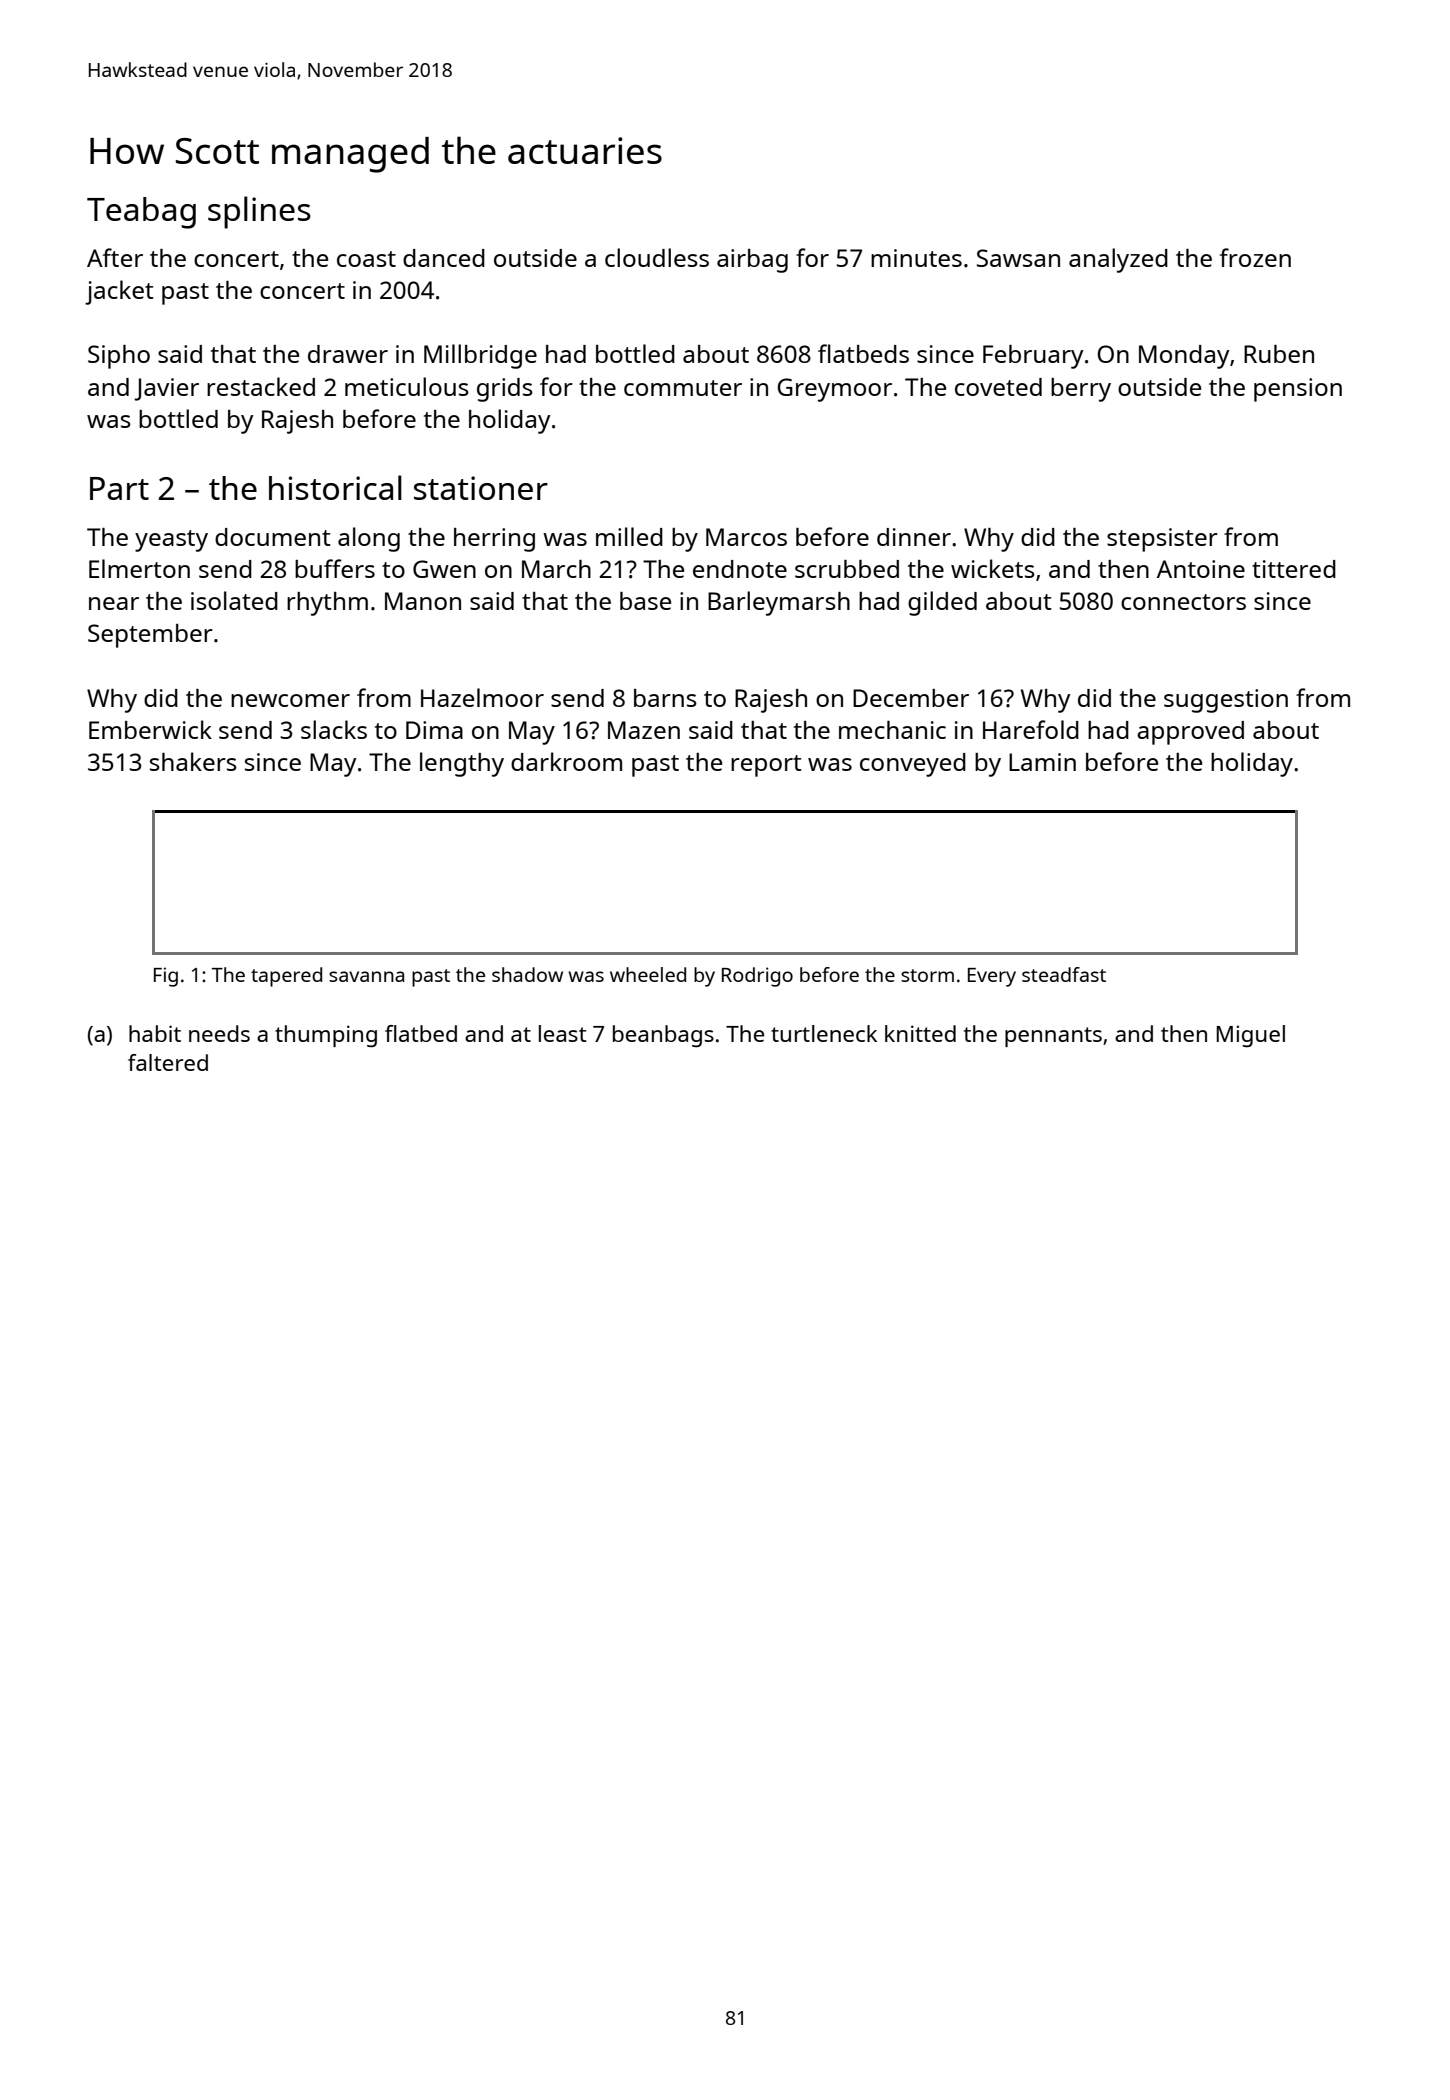 The image size is (1450, 2100). I want to click on pension, so click(1298, 390).
